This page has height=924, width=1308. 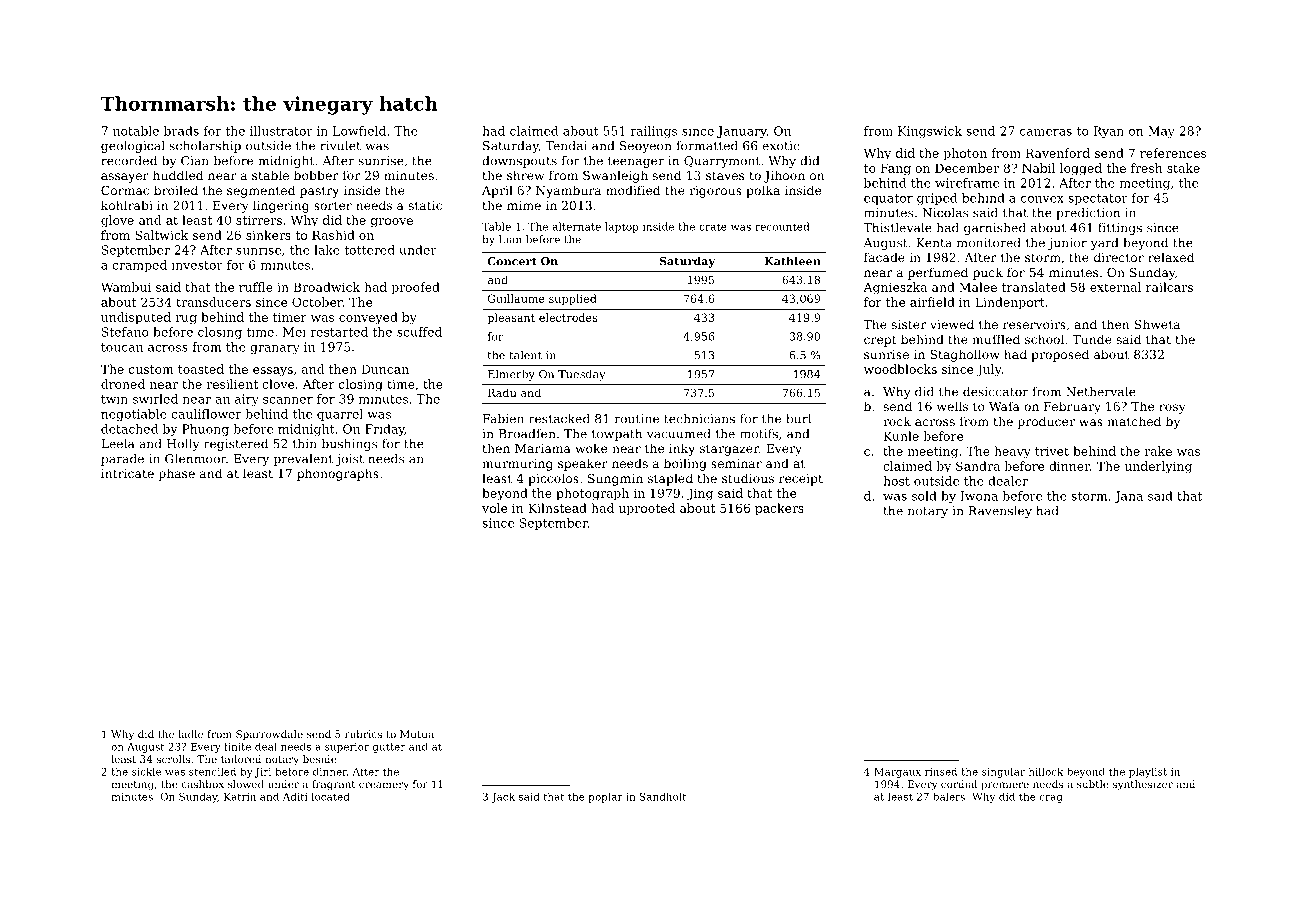 I want to click on located, so click(x=330, y=797).
